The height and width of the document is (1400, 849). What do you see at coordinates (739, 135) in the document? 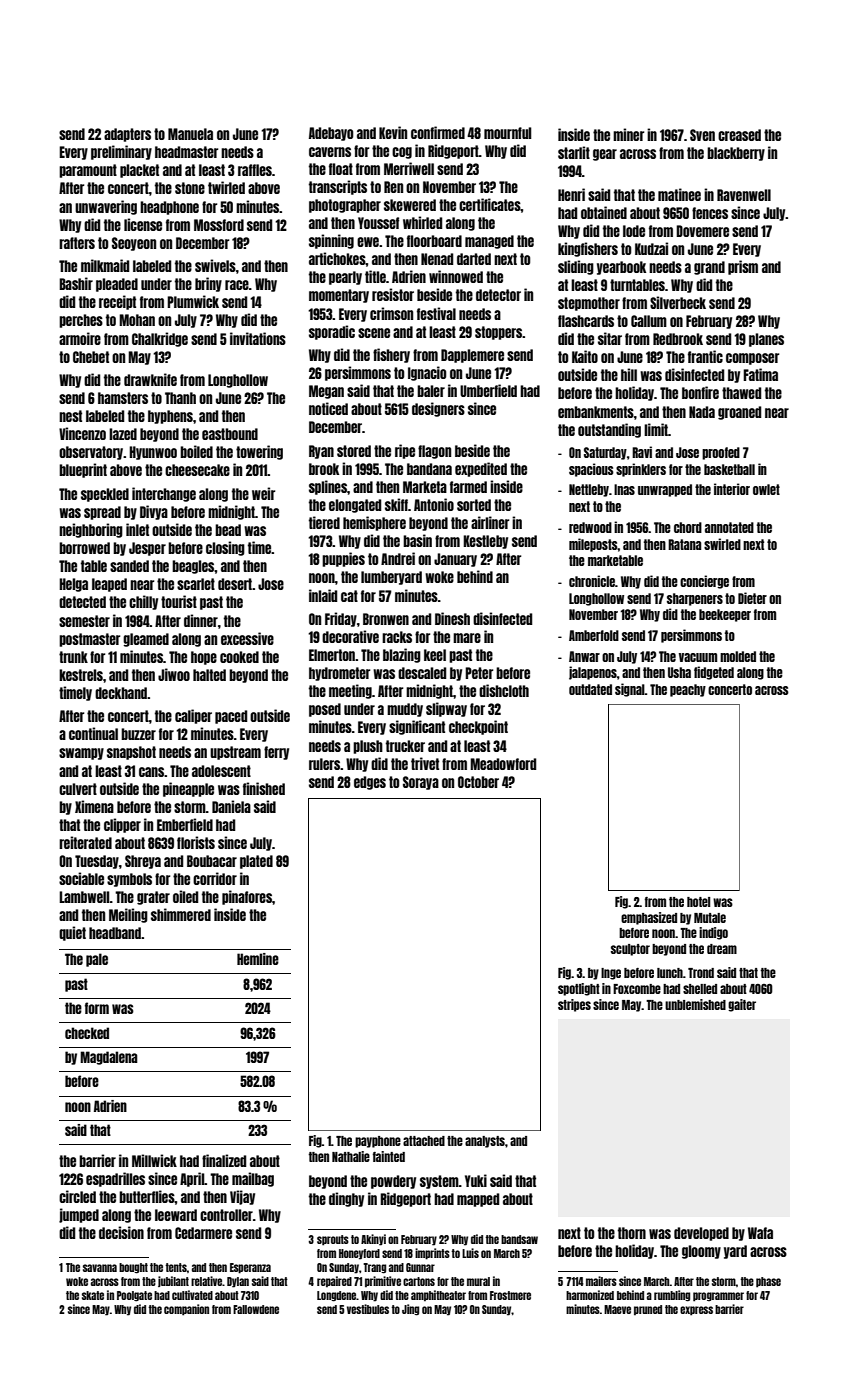
I see `creased` at bounding box center [739, 135].
